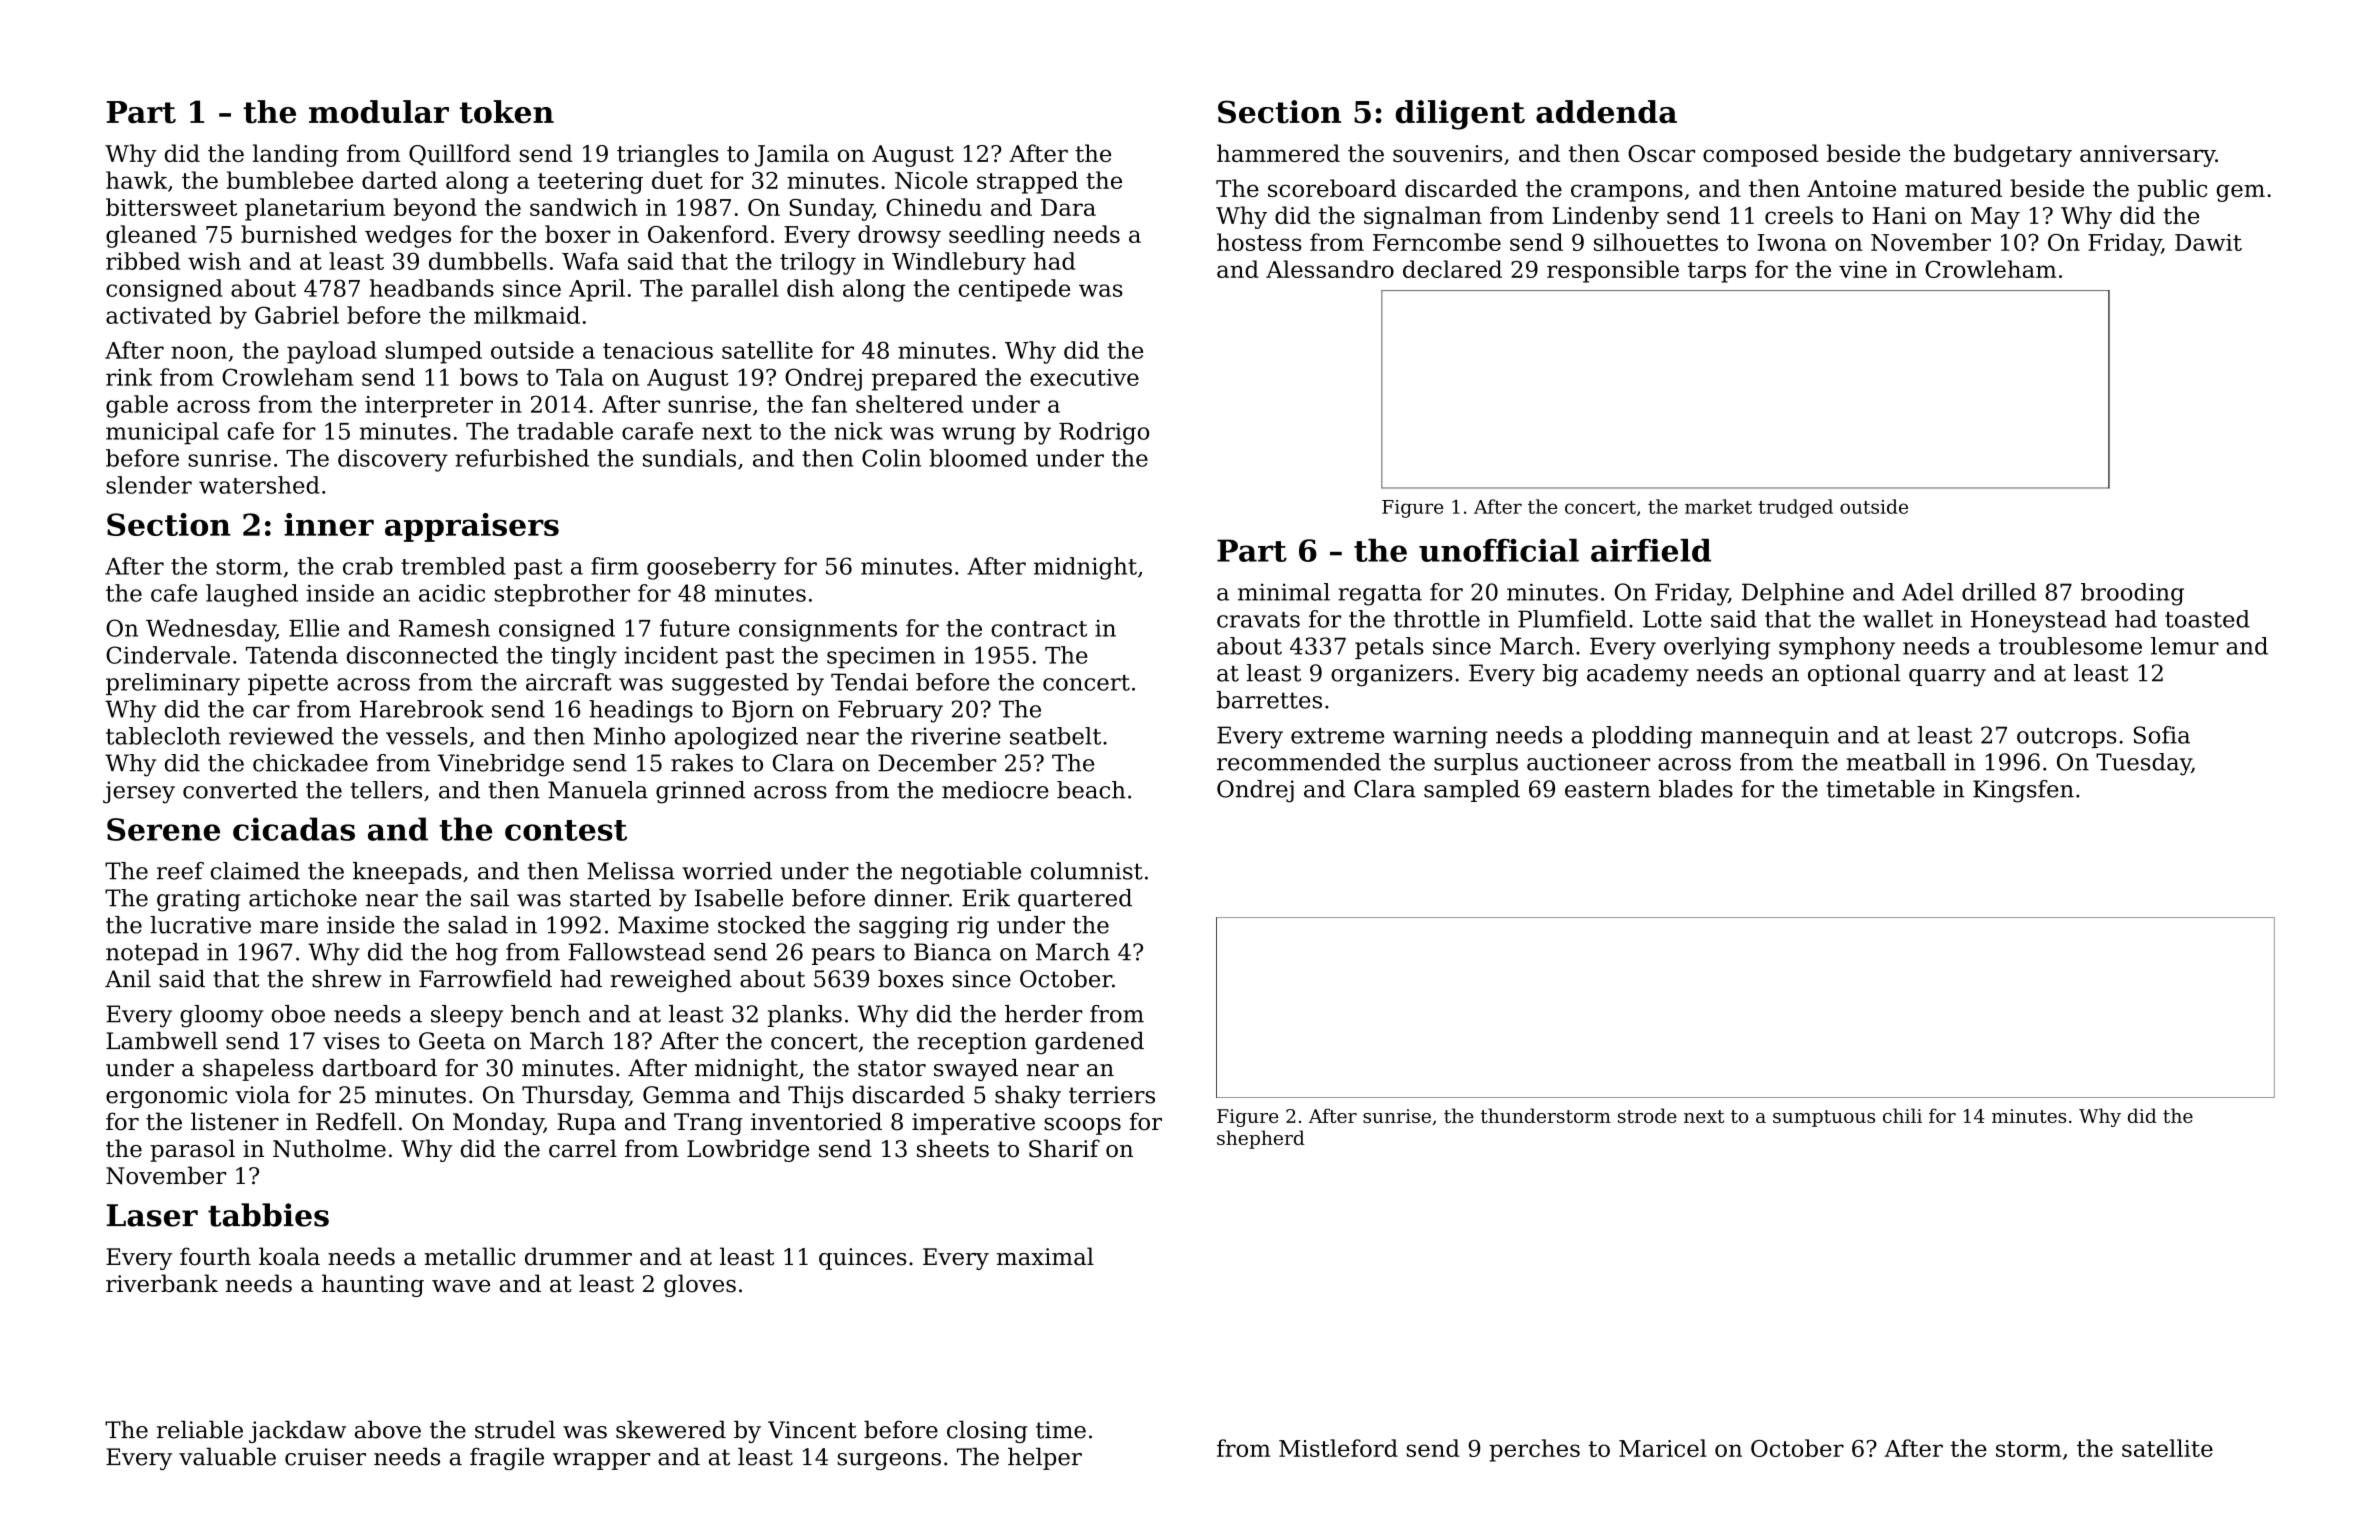  I want to click on chili, so click(1902, 1115).
